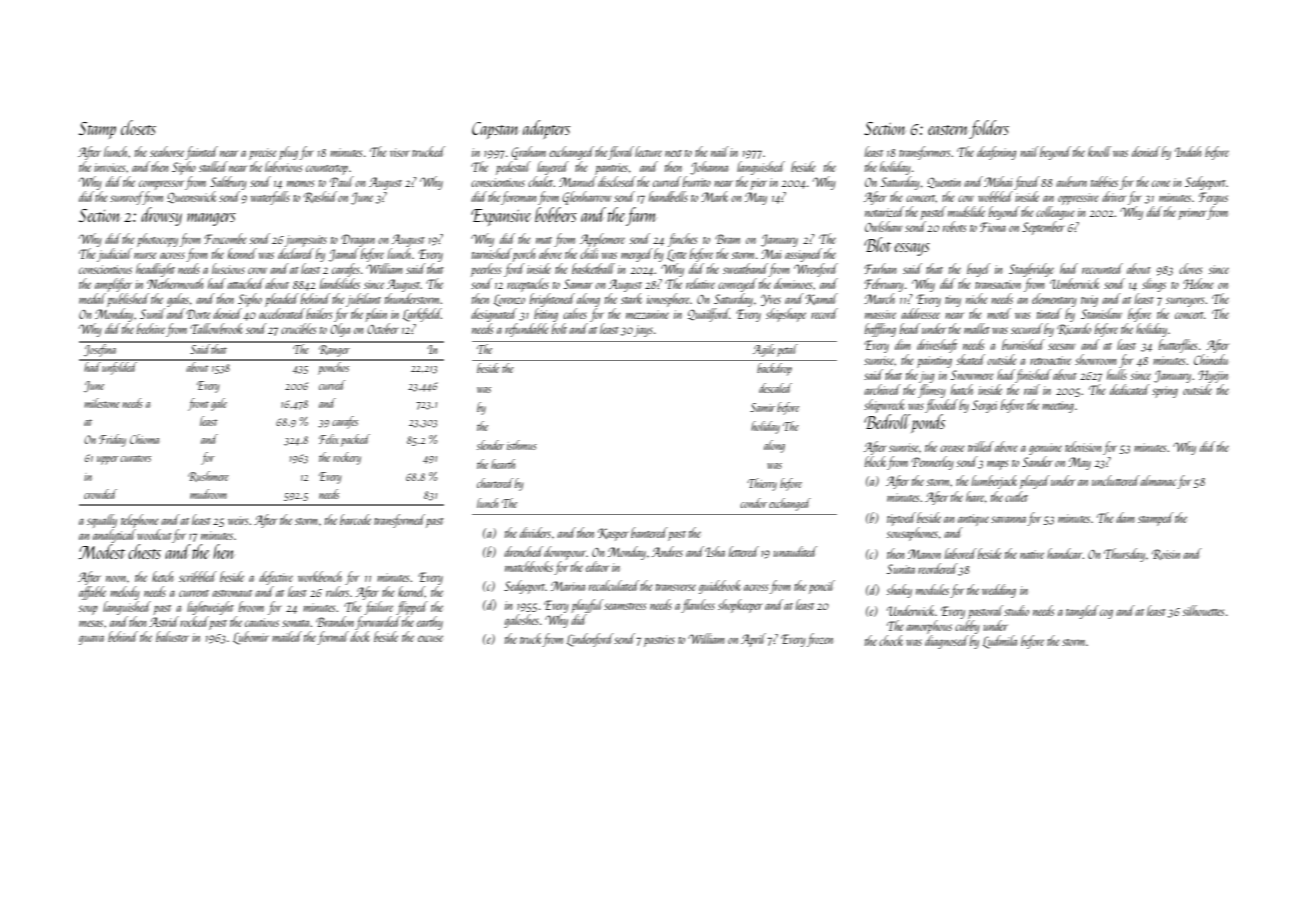 This screenshot has height=924, width=1308. What do you see at coordinates (1130, 389) in the screenshot?
I see `dedicated` at bounding box center [1130, 389].
